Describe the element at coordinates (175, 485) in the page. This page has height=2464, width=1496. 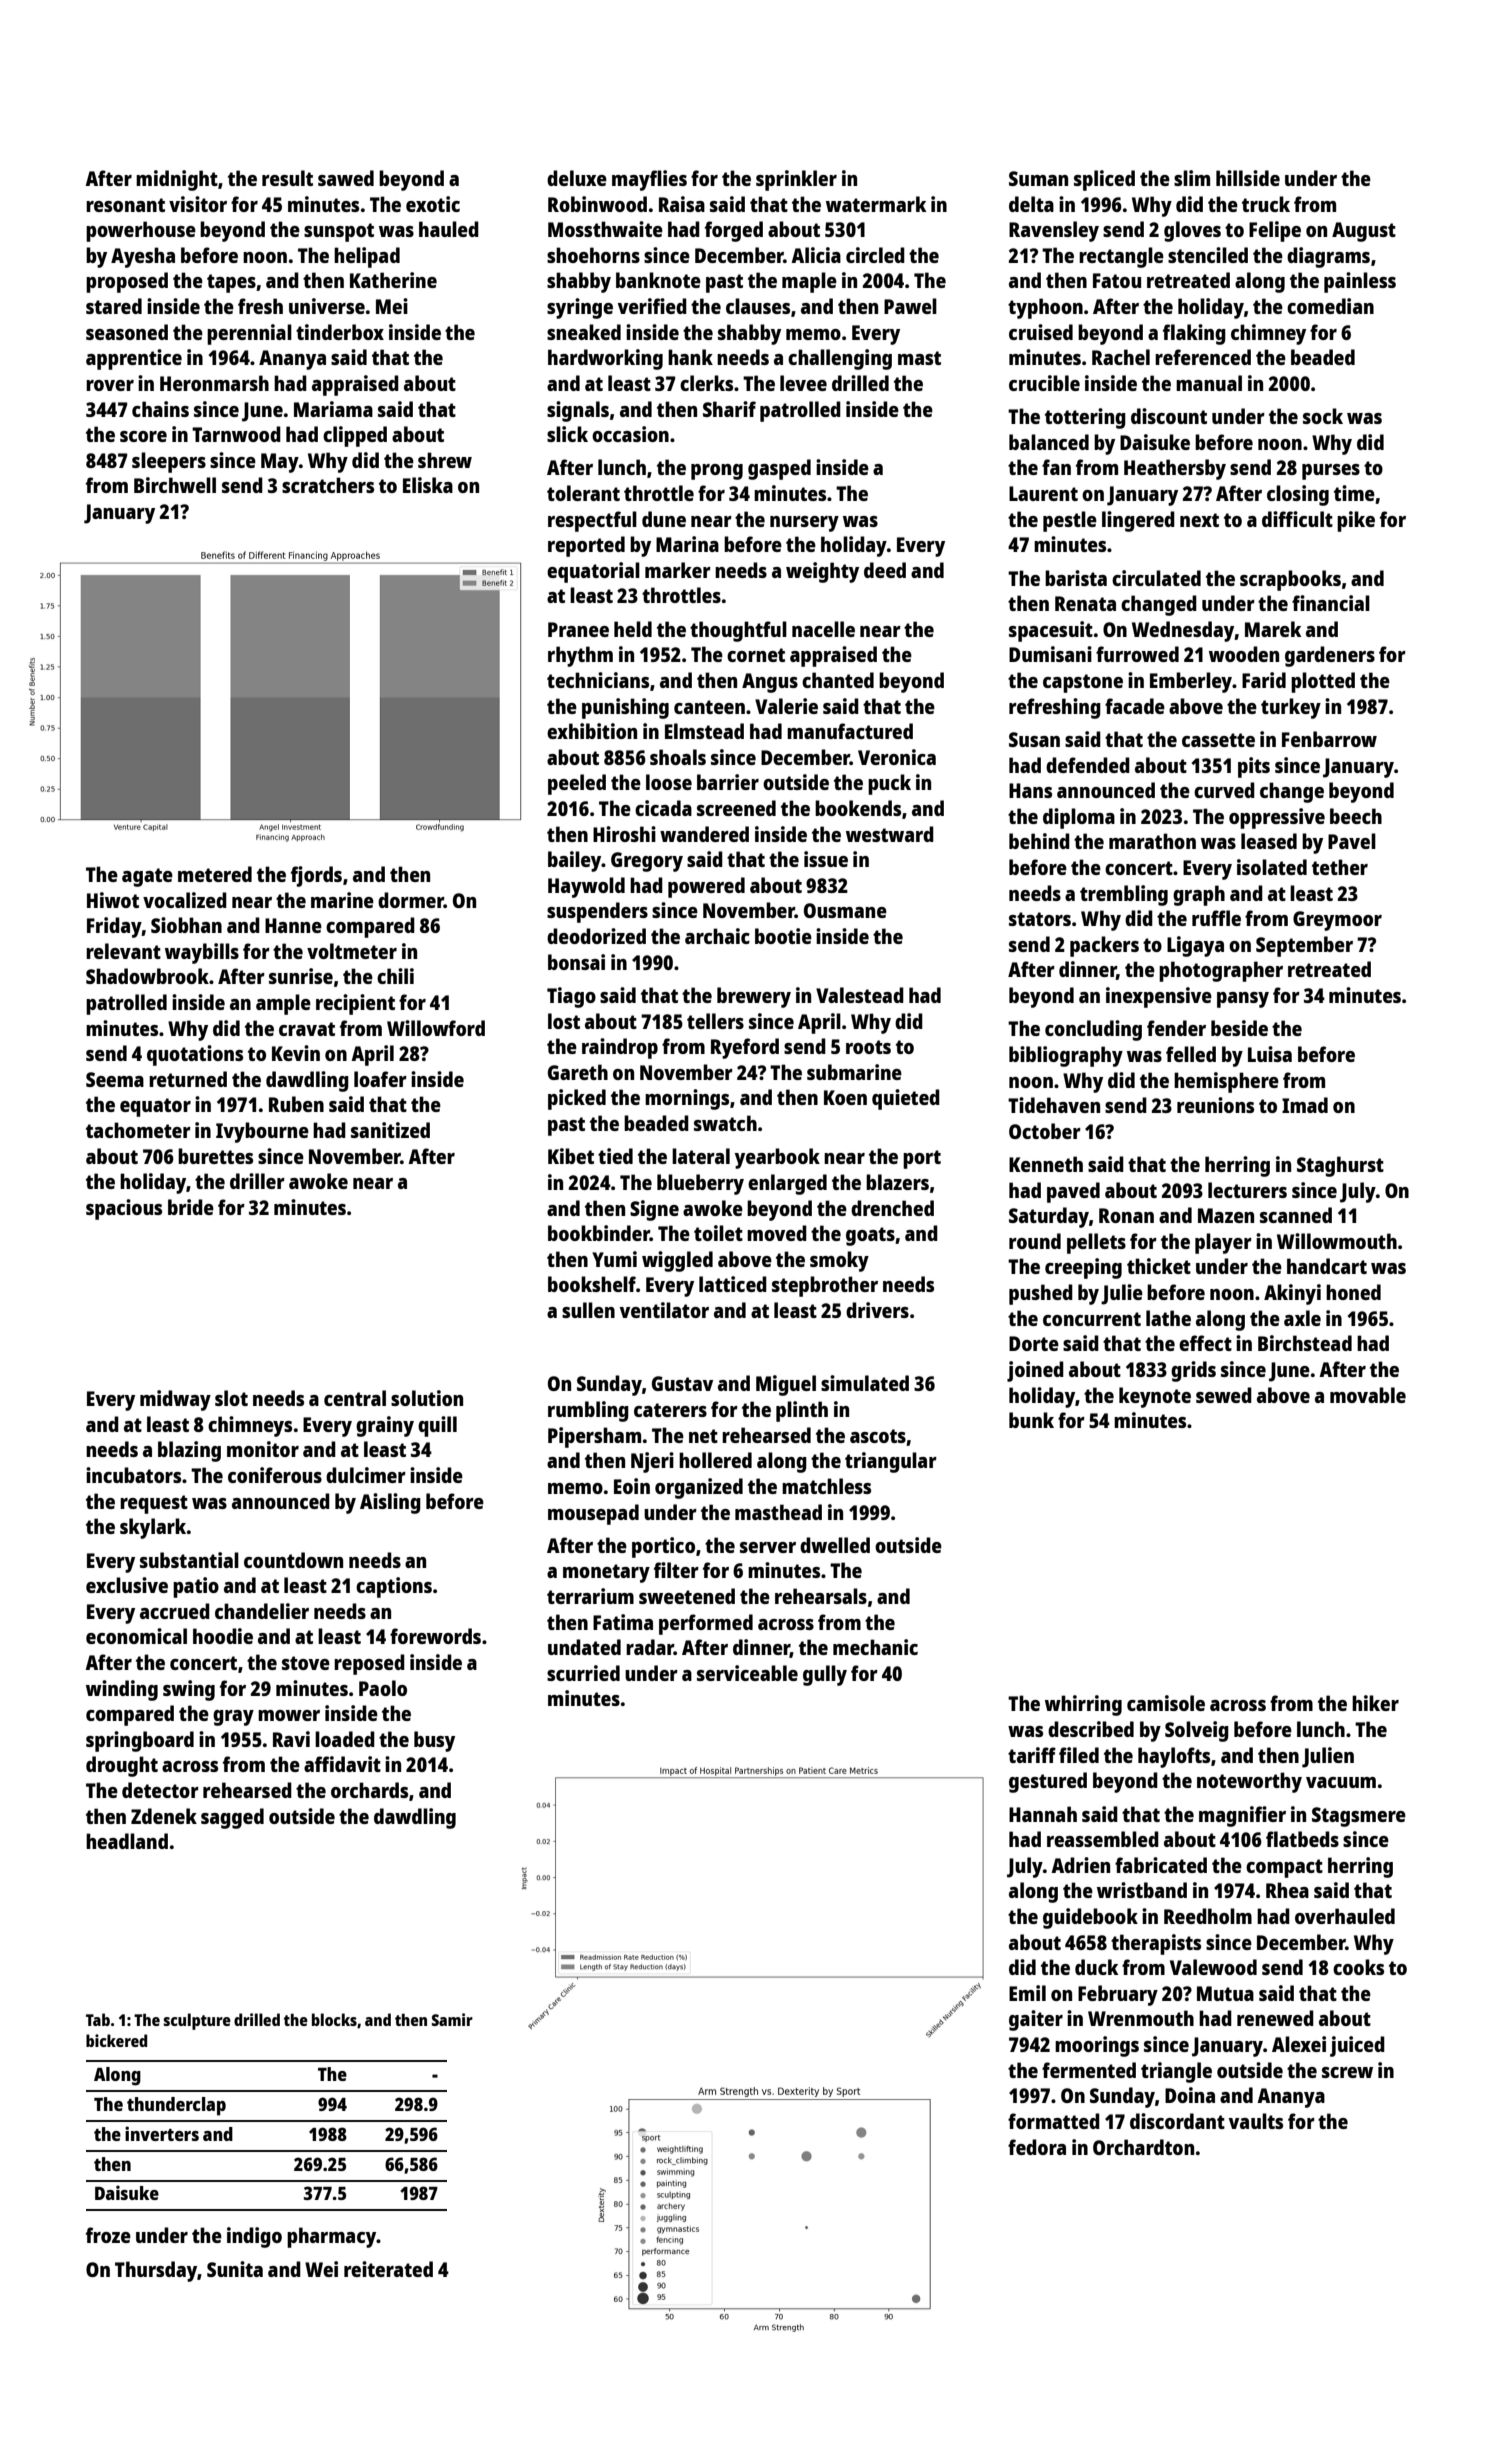
I see `Birchwell` at that location.
